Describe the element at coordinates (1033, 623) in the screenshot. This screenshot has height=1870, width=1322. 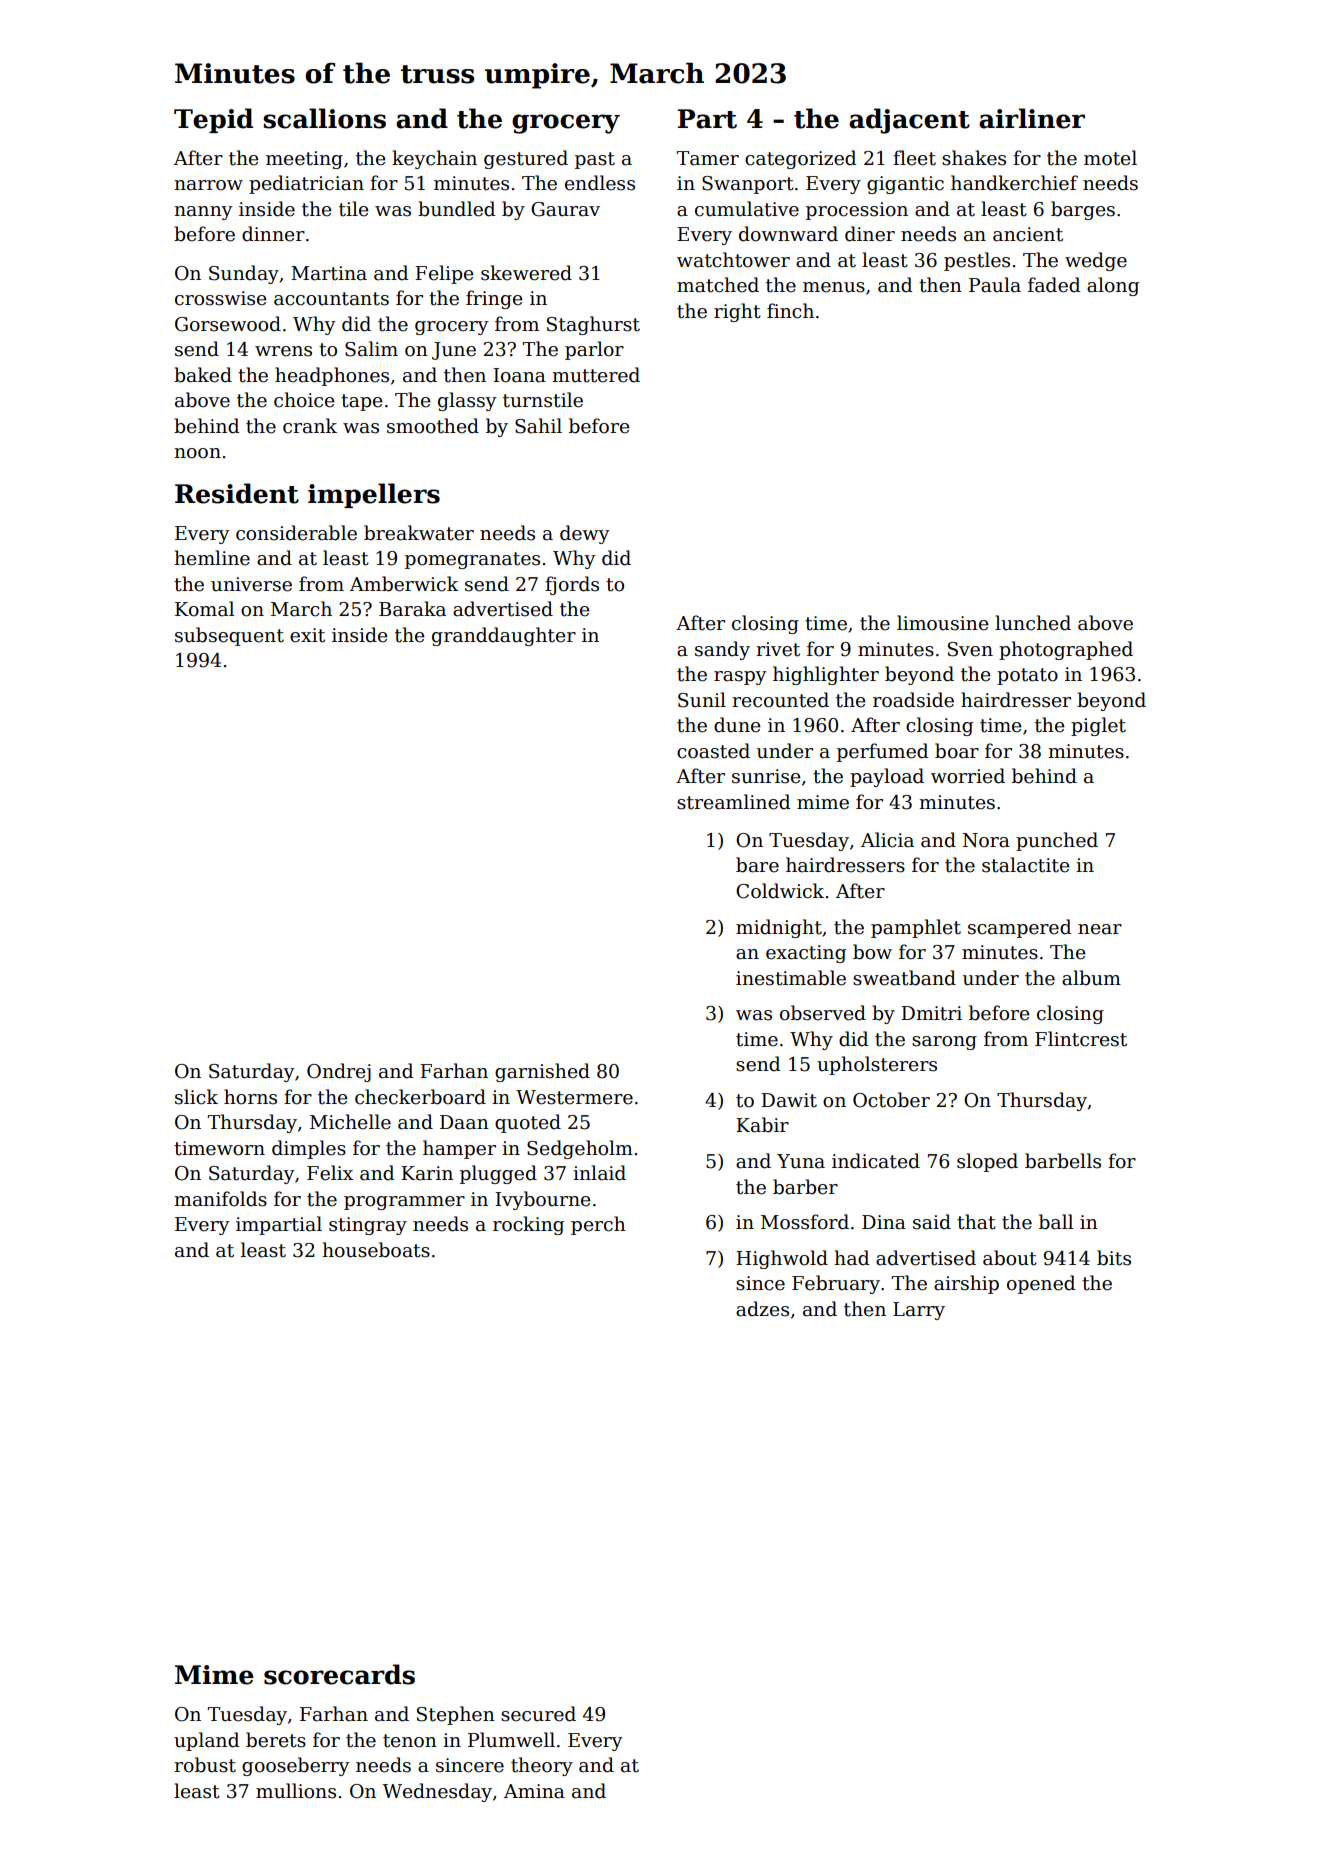
I see `lunched` at that location.
